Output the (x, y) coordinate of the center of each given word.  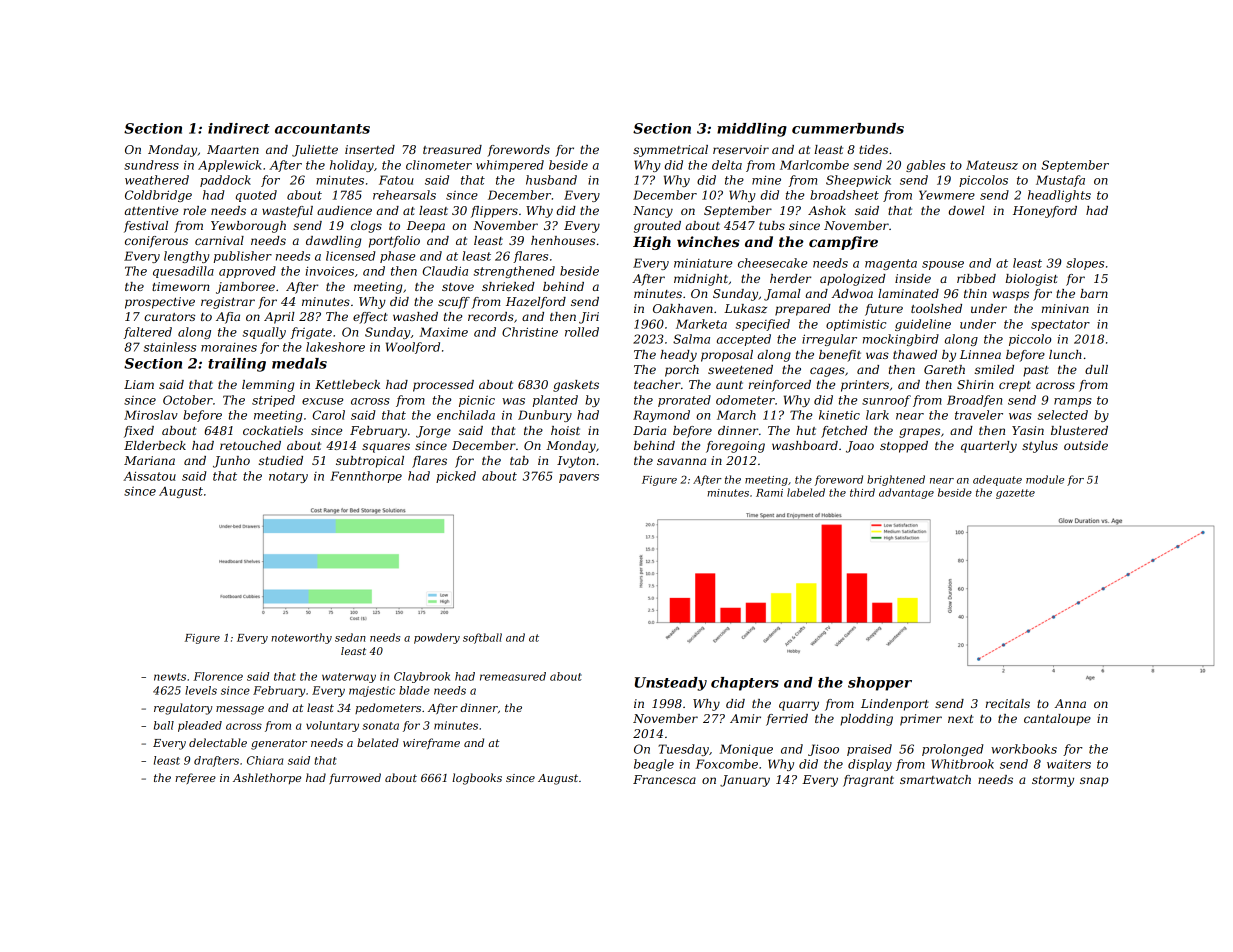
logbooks (477, 779)
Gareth (944, 369)
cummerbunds (848, 128)
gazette (1015, 494)
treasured (452, 149)
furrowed (355, 778)
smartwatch (935, 779)
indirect (239, 128)
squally (264, 333)
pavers (579, 478)
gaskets (576, 386)
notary (288, 477)
